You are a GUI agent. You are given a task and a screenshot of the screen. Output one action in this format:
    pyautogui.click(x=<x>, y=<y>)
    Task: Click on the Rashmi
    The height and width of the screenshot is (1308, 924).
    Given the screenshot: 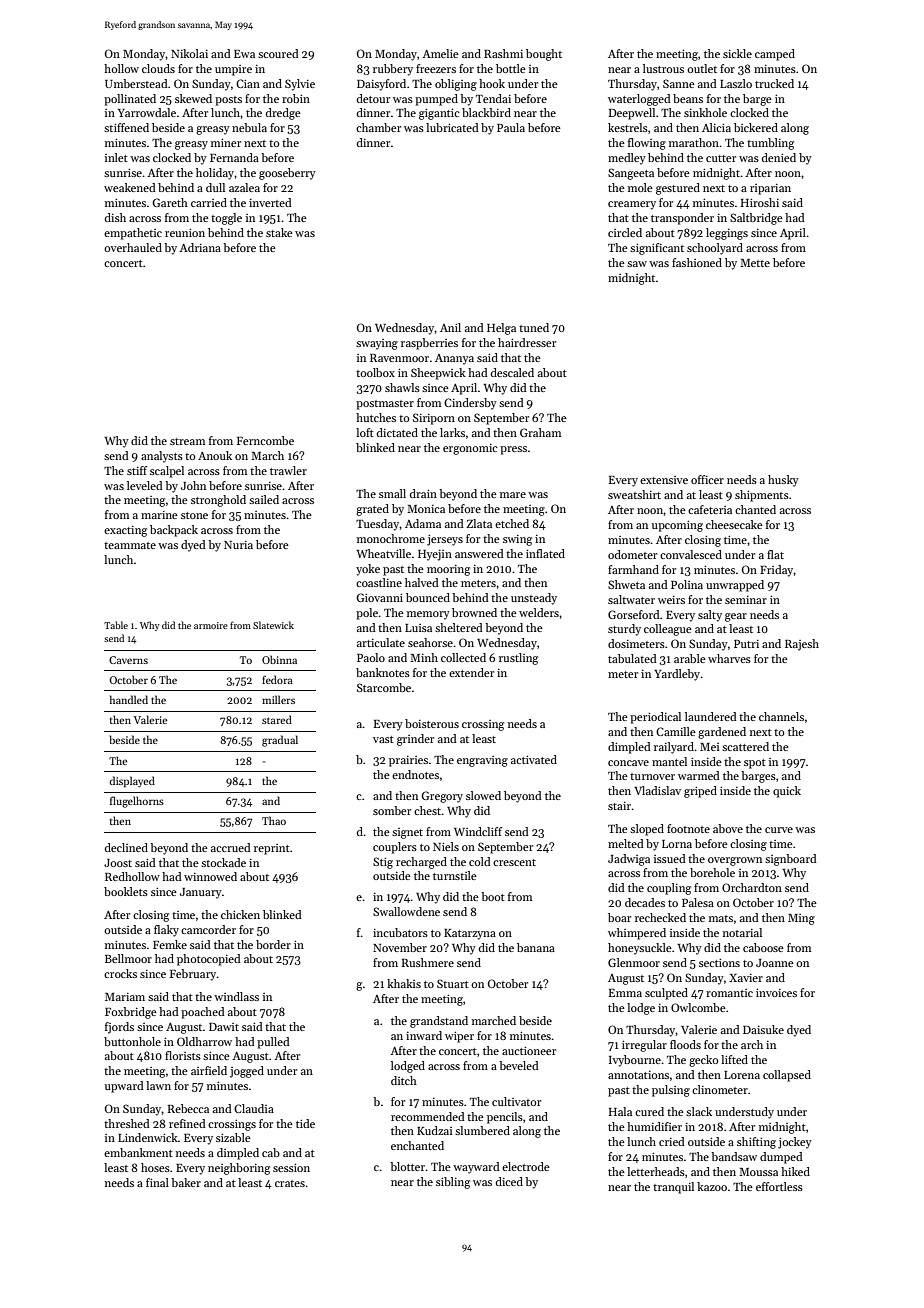 What is the action you would take?
    pyautogui.click(x=503, y=53)
